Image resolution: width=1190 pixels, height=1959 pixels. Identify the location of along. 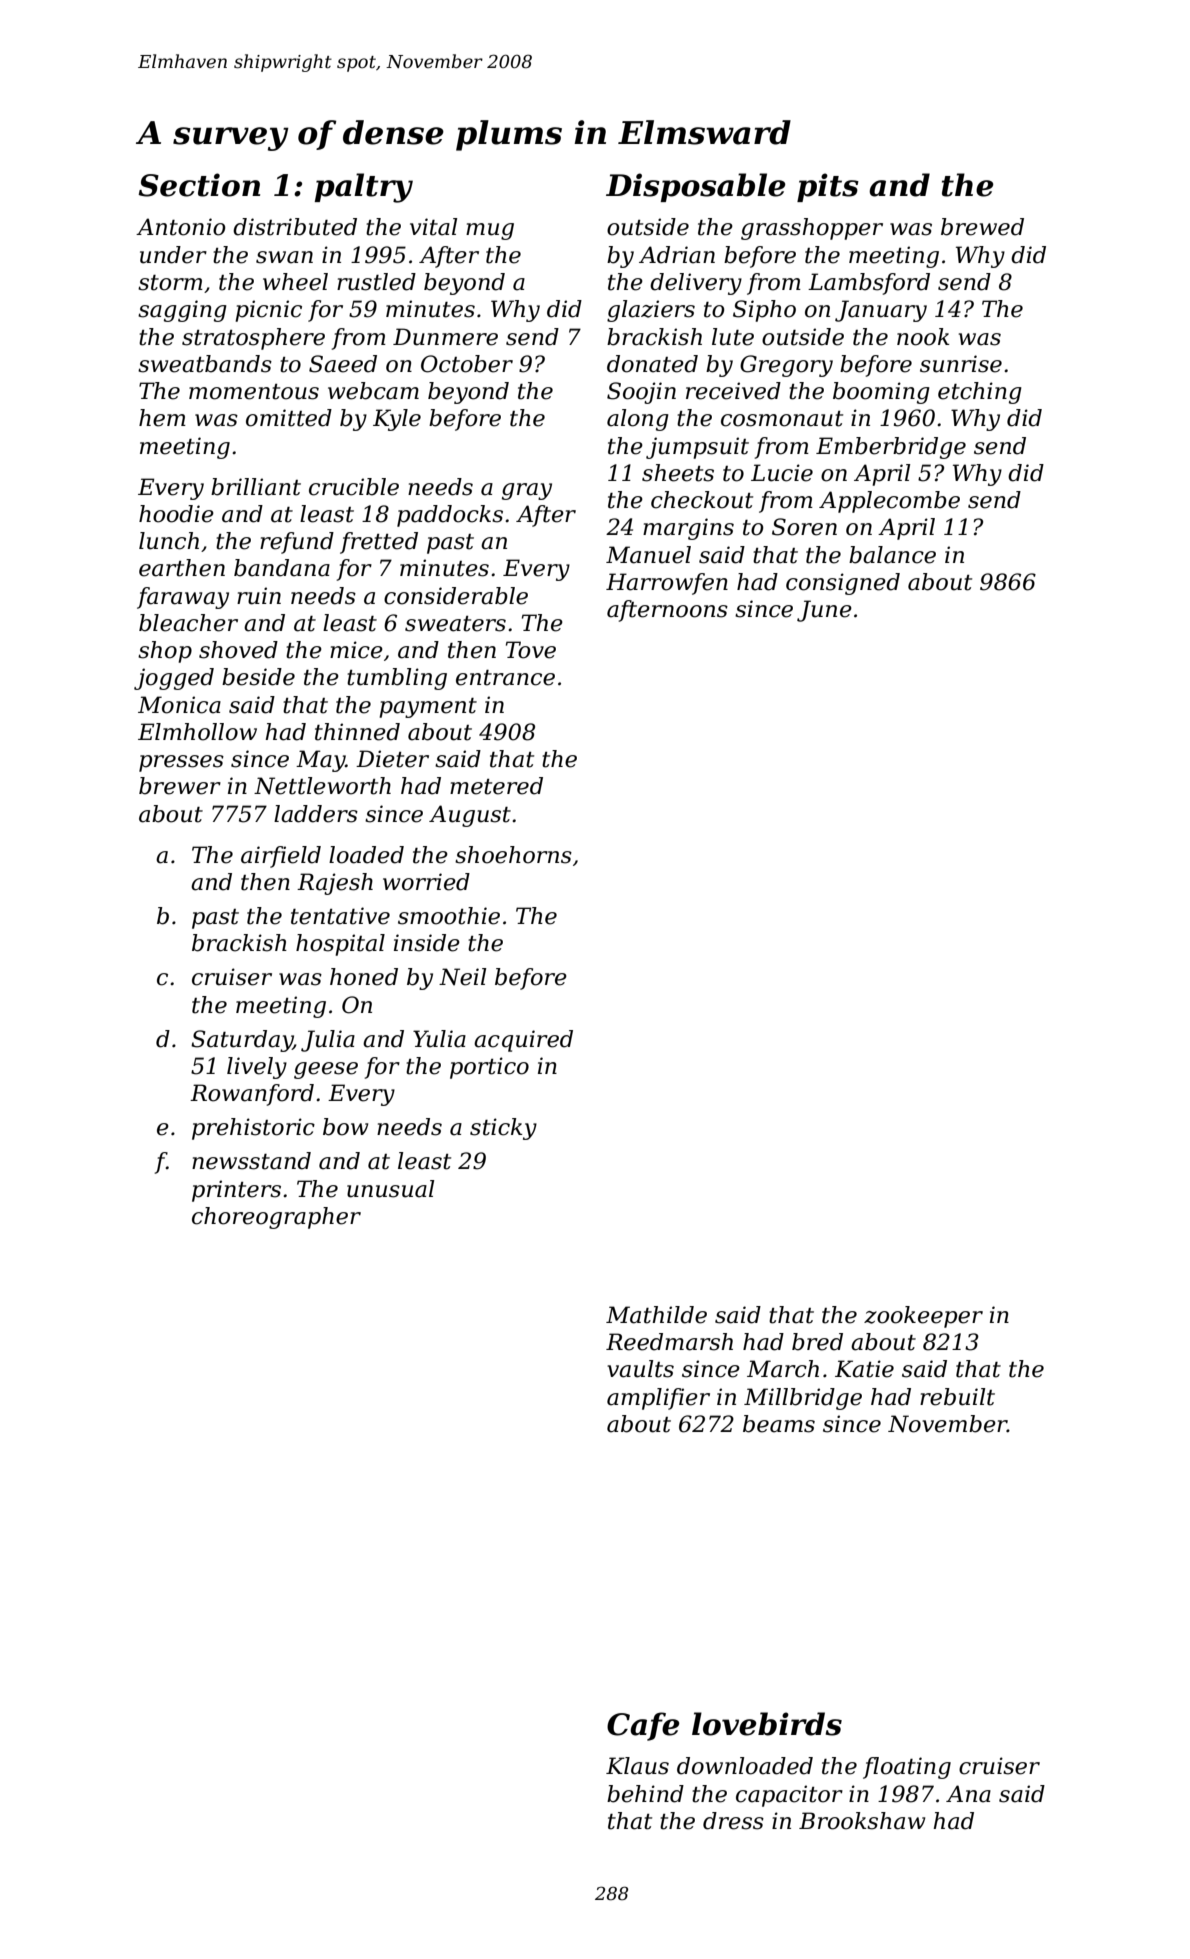
(638, 420).
